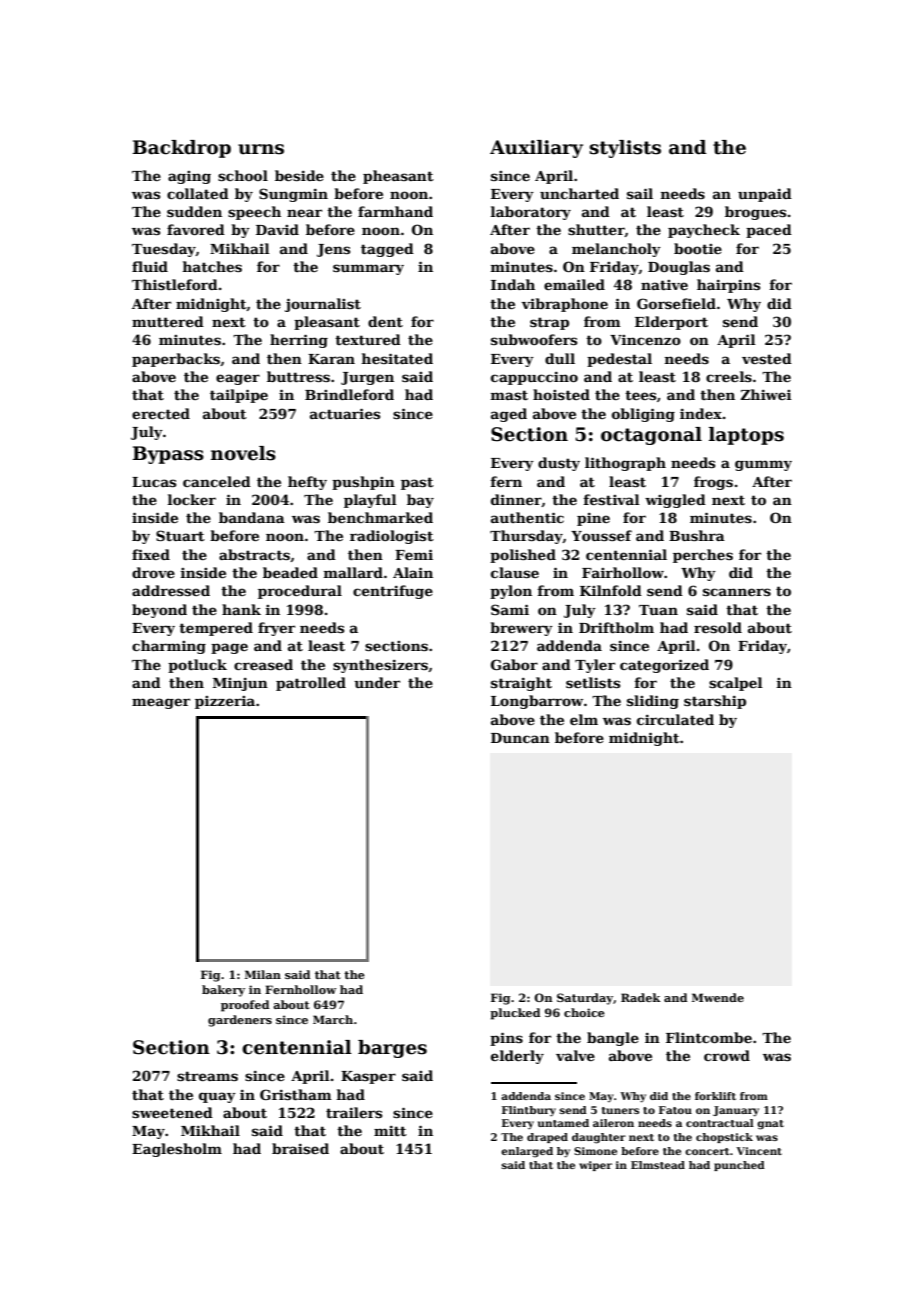  What do you see at coordinates (765, 195) in the page?
I see `unpaid` at bounding box center [765, 195].
